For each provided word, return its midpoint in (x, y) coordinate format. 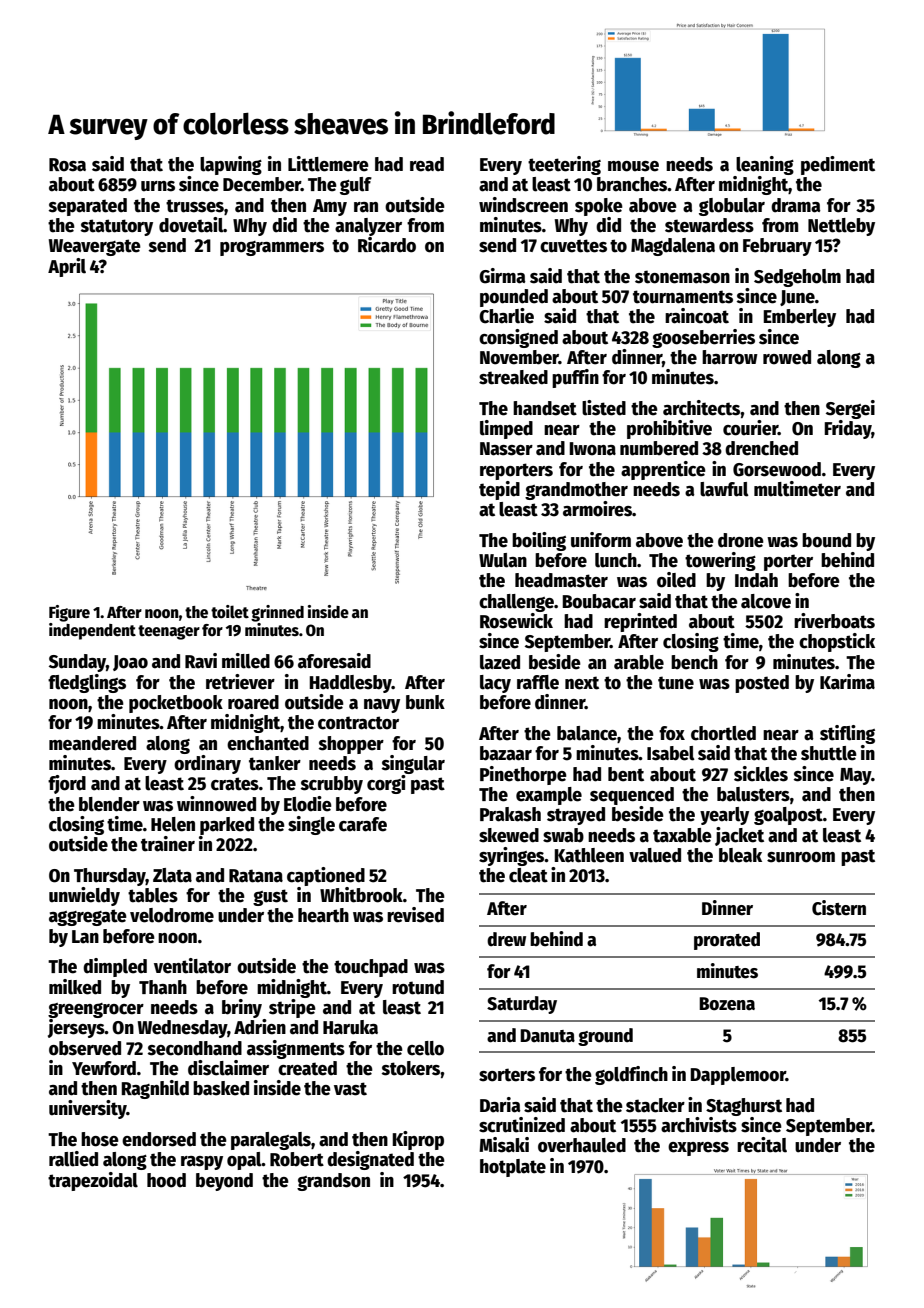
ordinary (207, 764)
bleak (740, 855)
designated (370, 1160)
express (698, 1149)
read (427, 164)
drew (506, 939)
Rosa (67, 165)
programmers (272, 248)
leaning (765, 165)
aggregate (88, 917)
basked (221, 1088)
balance (587, 733)
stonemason (682, 277)
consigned (518, 338)
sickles (761, 774)
